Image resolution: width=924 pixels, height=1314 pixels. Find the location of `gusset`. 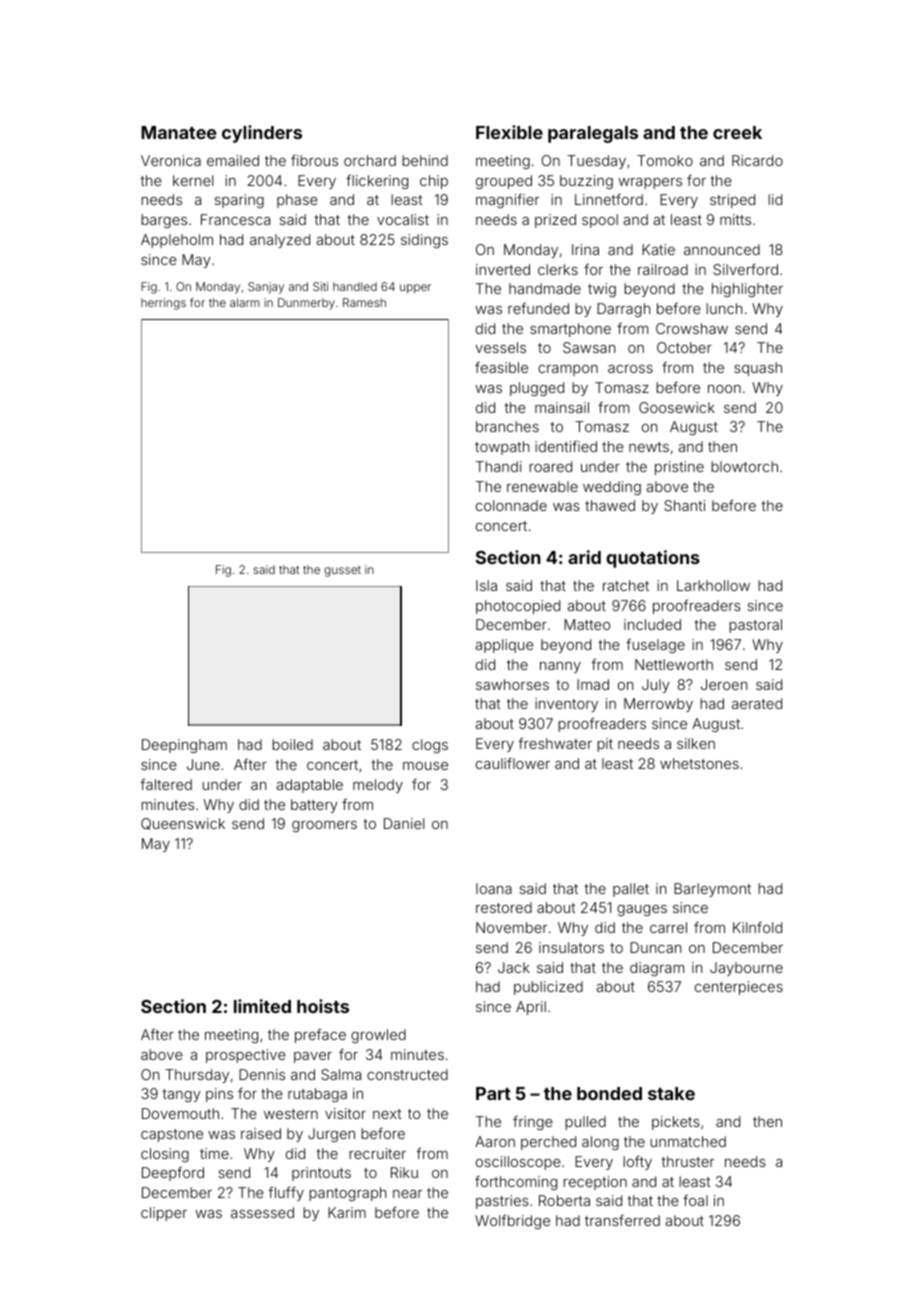

gusset is located at coordinates (342, 571).
